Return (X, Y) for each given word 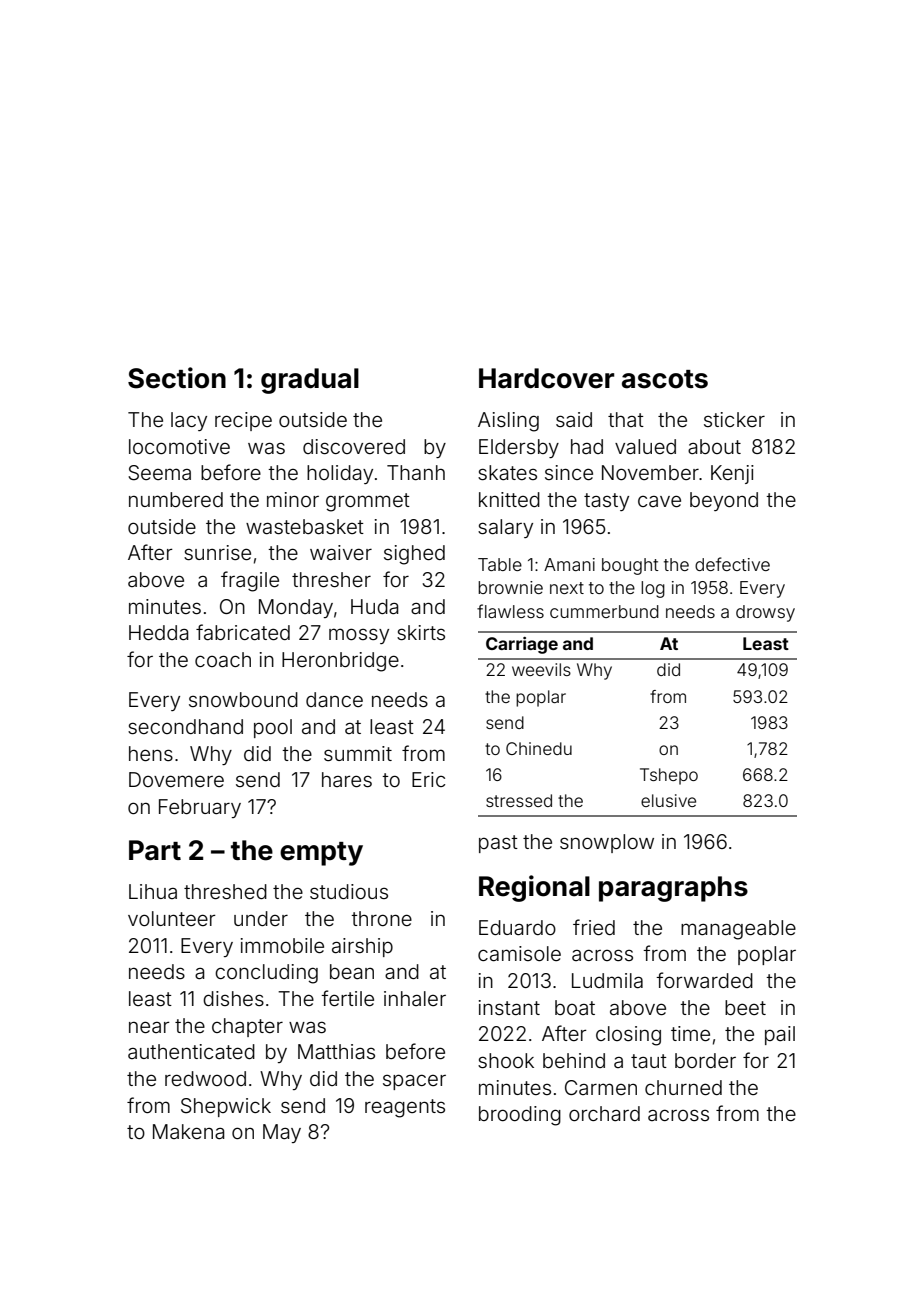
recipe (243, 421)
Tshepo (669, 776)
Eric (428, 779)
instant (509, 1007)
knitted (509, 499)
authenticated (191, 1051)
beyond (724, 501)
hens (151, 753)
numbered (176, 499)
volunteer (172, 918)
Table (500, 564)
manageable (738, 930)
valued (645, 446)
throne (381, 918)
